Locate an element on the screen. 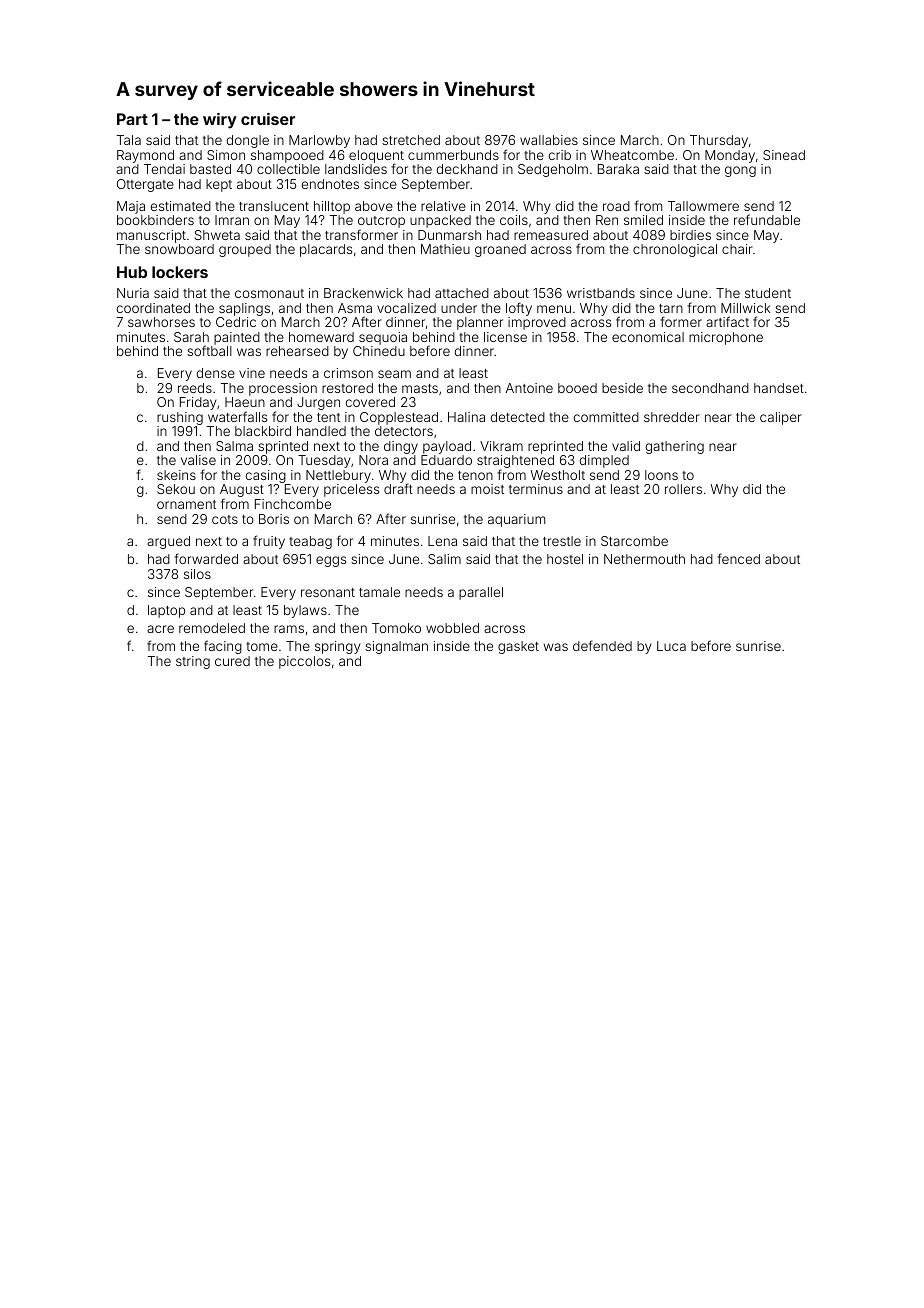 This screenshot has width=924, height=1308. stretched is located at coordinates (411, 140).
